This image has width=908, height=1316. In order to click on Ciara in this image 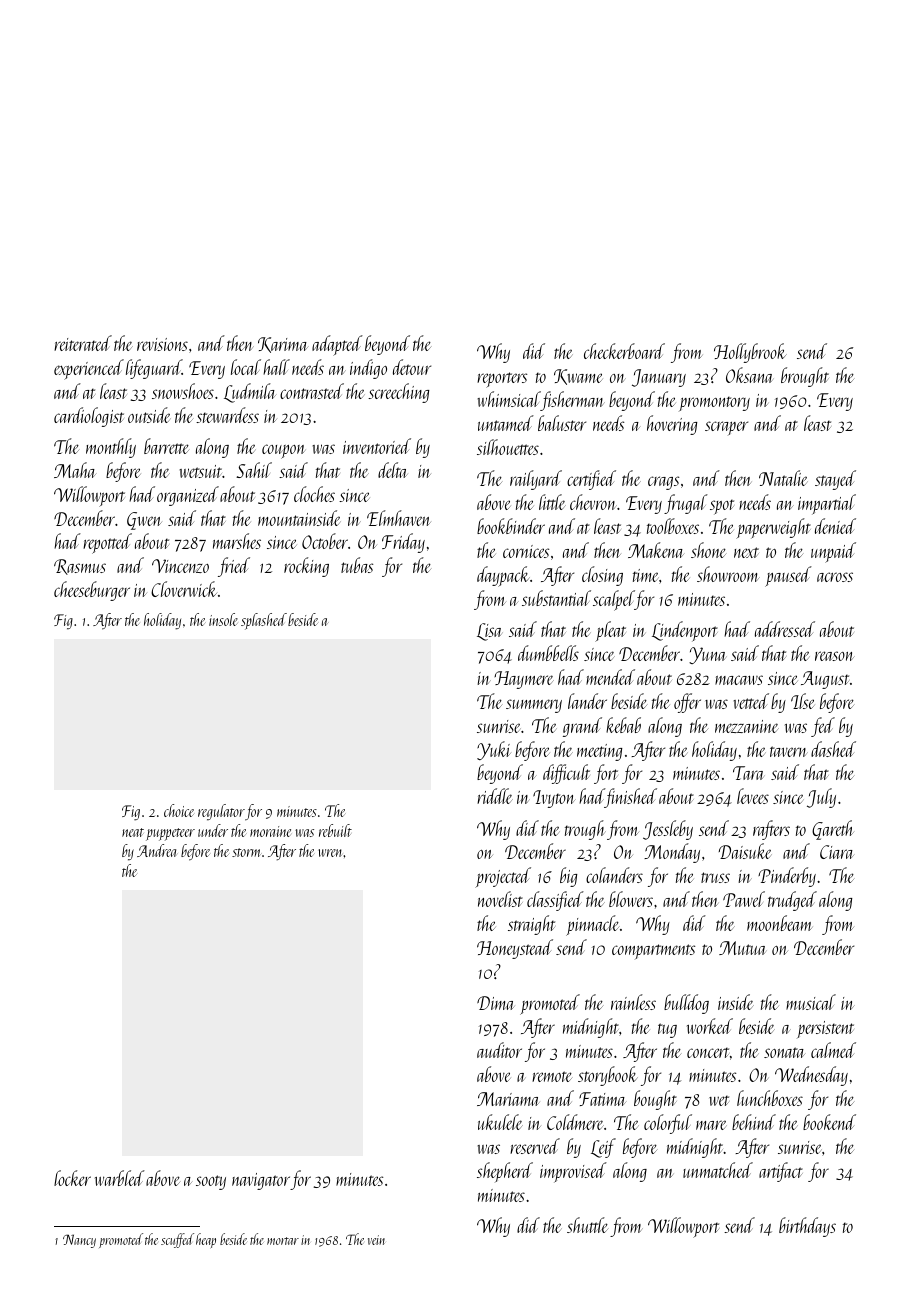, I will do `click(837, 852)`.
